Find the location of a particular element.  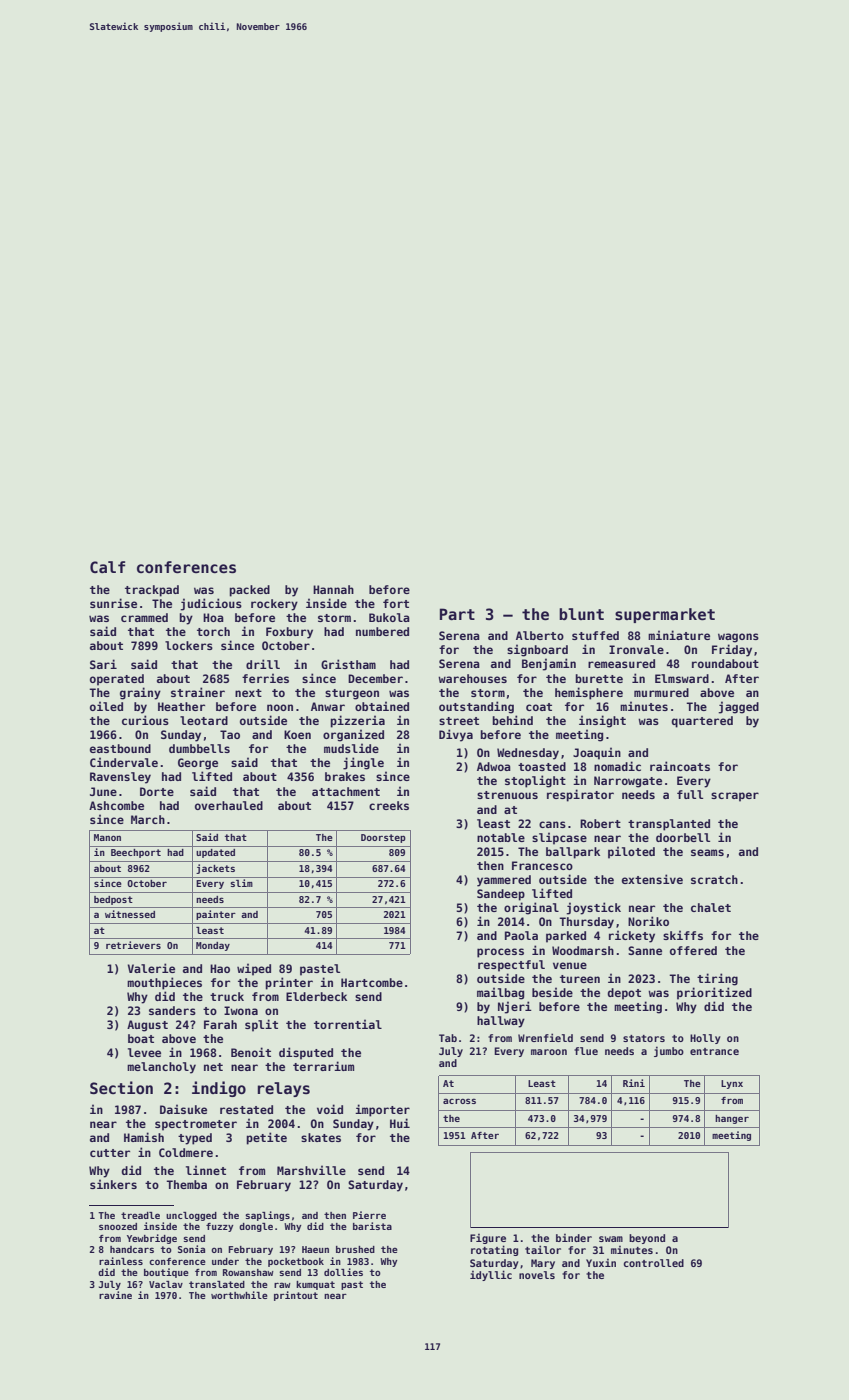

strainer is located at coordinates (198, 692).
